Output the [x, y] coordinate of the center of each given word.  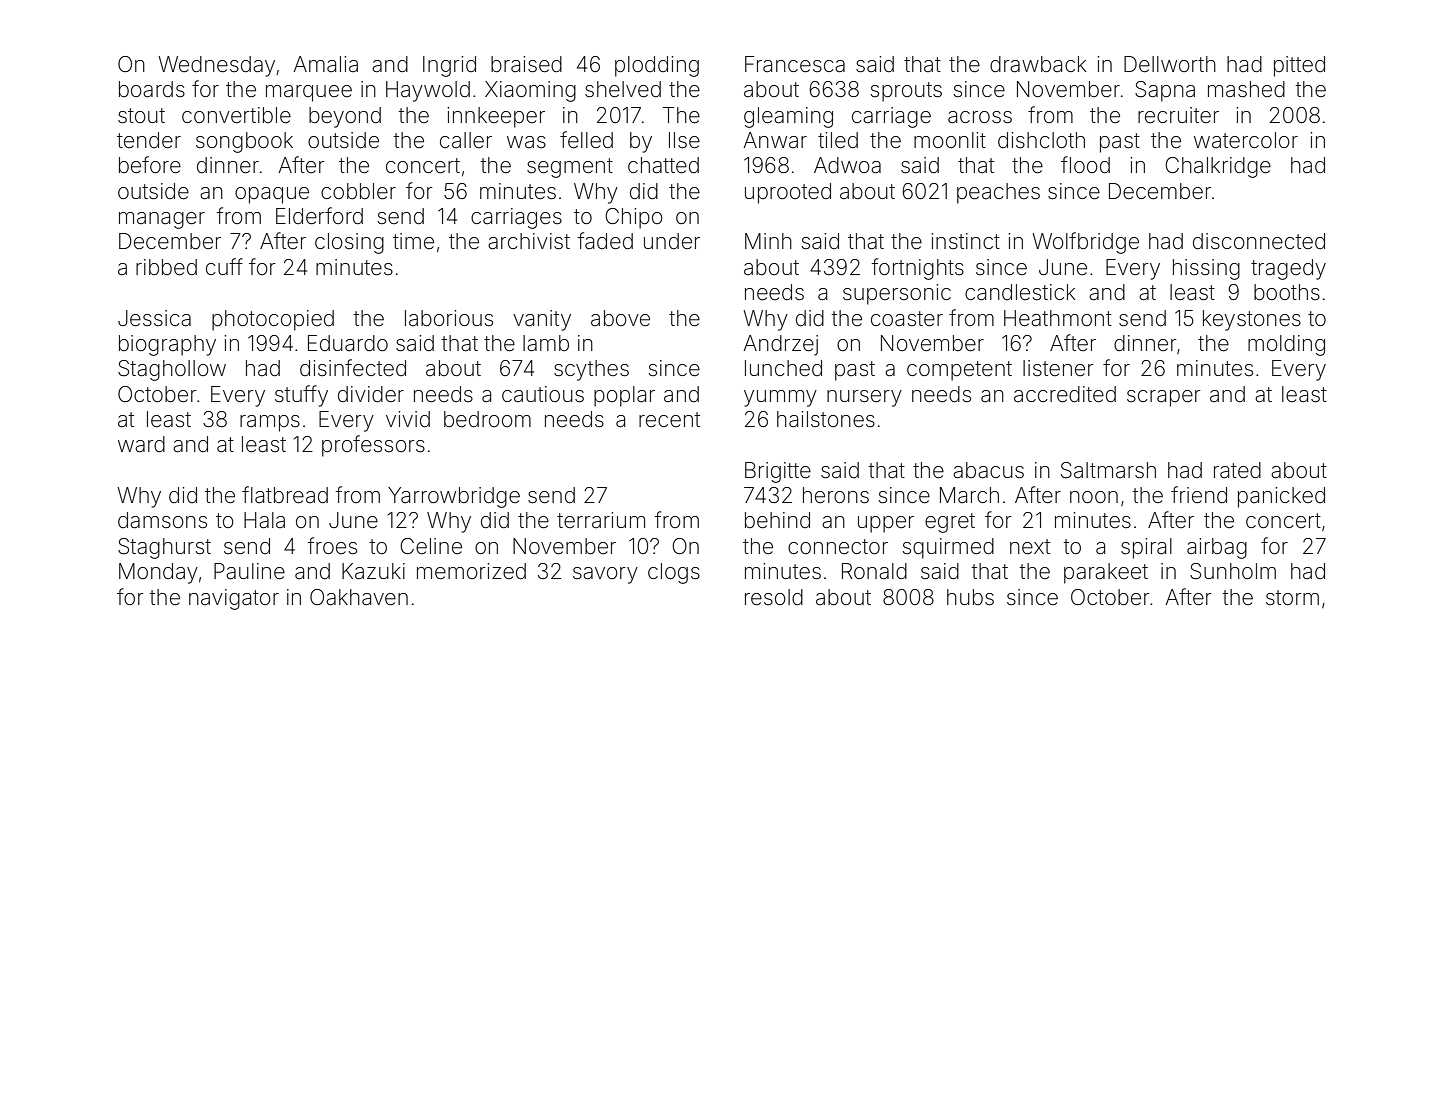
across [980, 117]
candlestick [1020, 292]
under [672, 241]
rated [1237, 470]
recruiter [1178, 115]
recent [669, 419]
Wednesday [216, 66]
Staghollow [172, 370]
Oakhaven [359, 597]
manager [162, 220]
